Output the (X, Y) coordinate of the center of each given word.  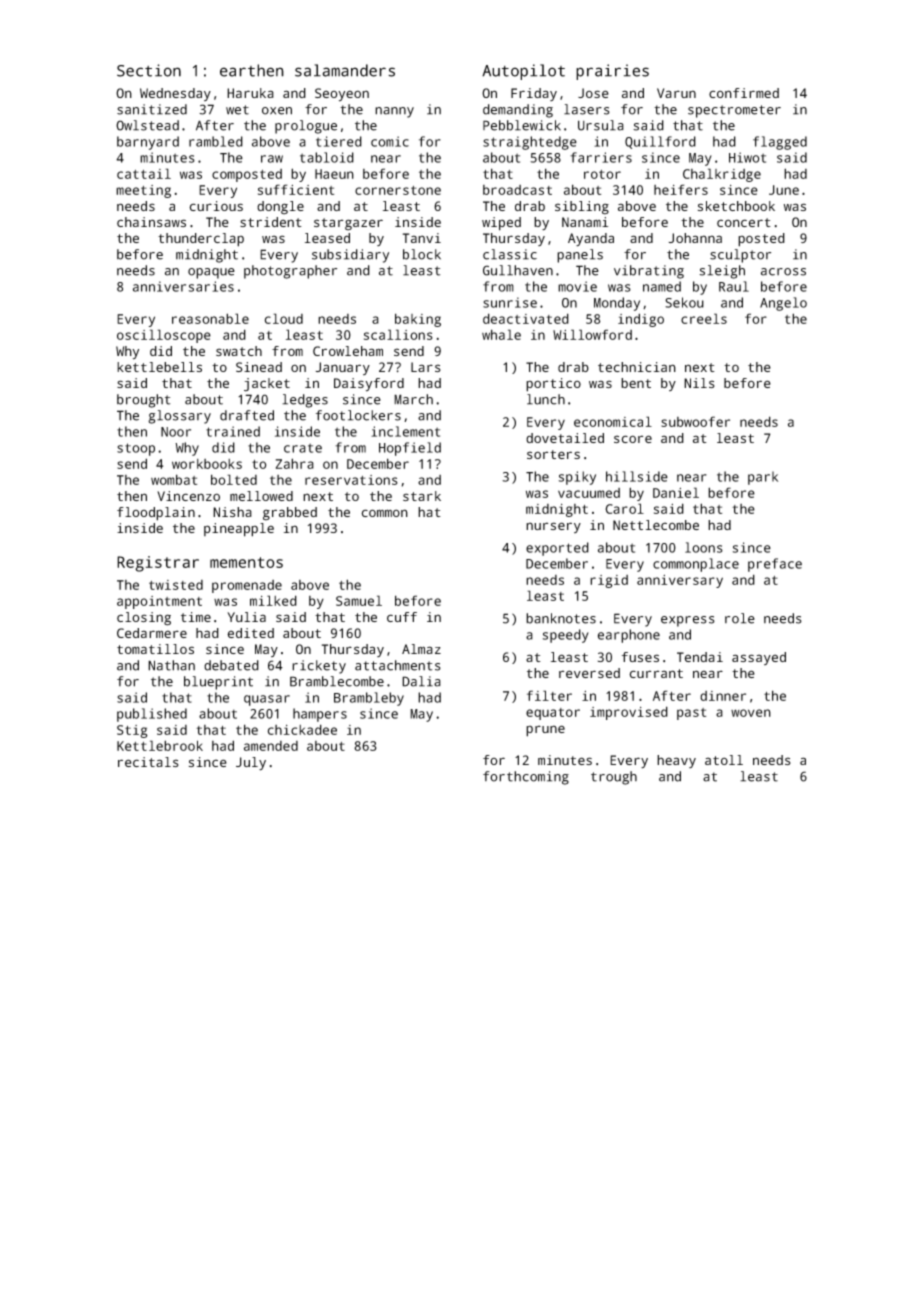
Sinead (259, 367)
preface (775, 565)
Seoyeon (342, 95)
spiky (577, 478)
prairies (612, 72)
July (251, 764)
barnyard (148, 143)
